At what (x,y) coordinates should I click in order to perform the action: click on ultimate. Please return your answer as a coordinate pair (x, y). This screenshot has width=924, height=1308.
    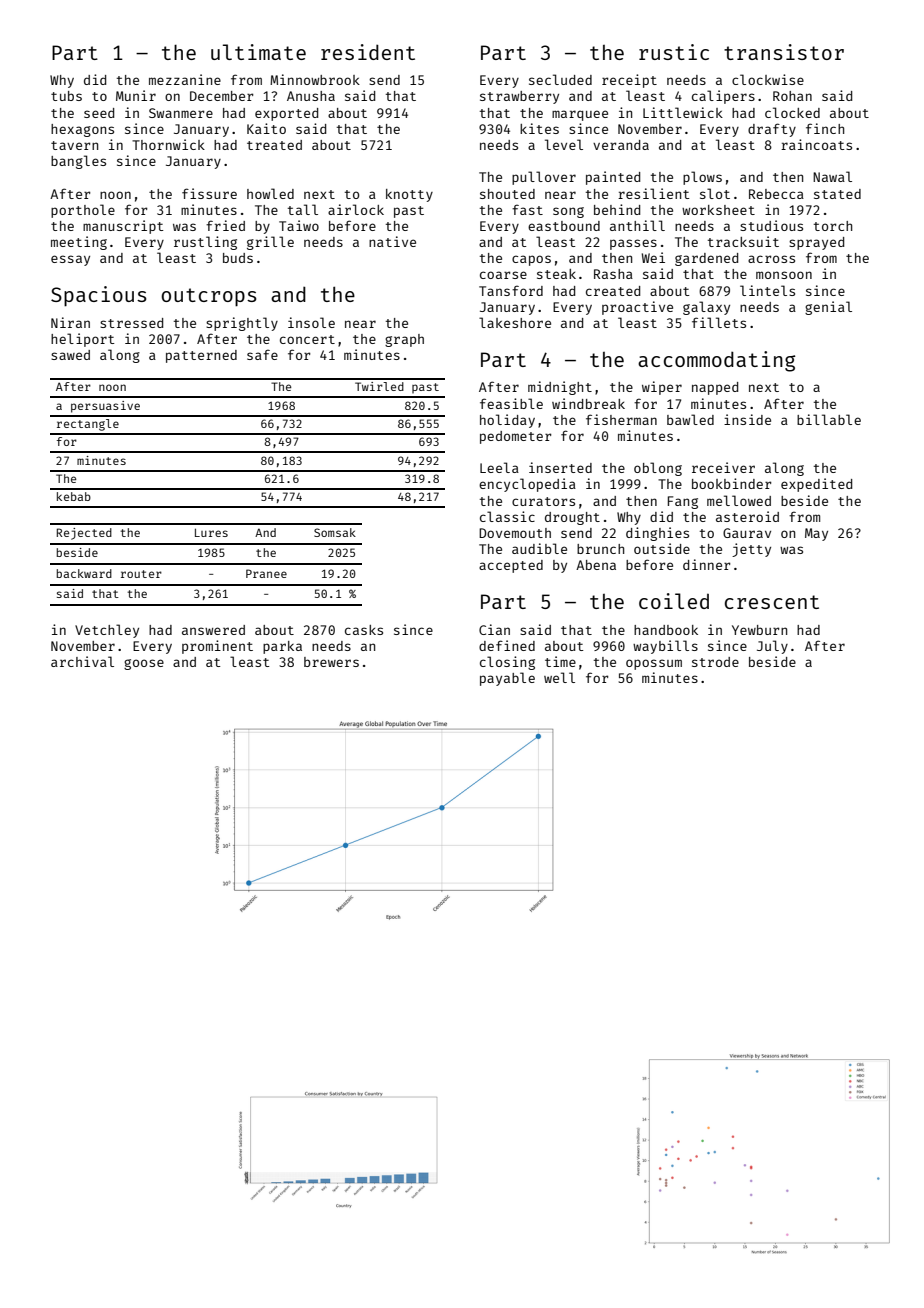
    Looking at the image, I should click on (258, 52).
